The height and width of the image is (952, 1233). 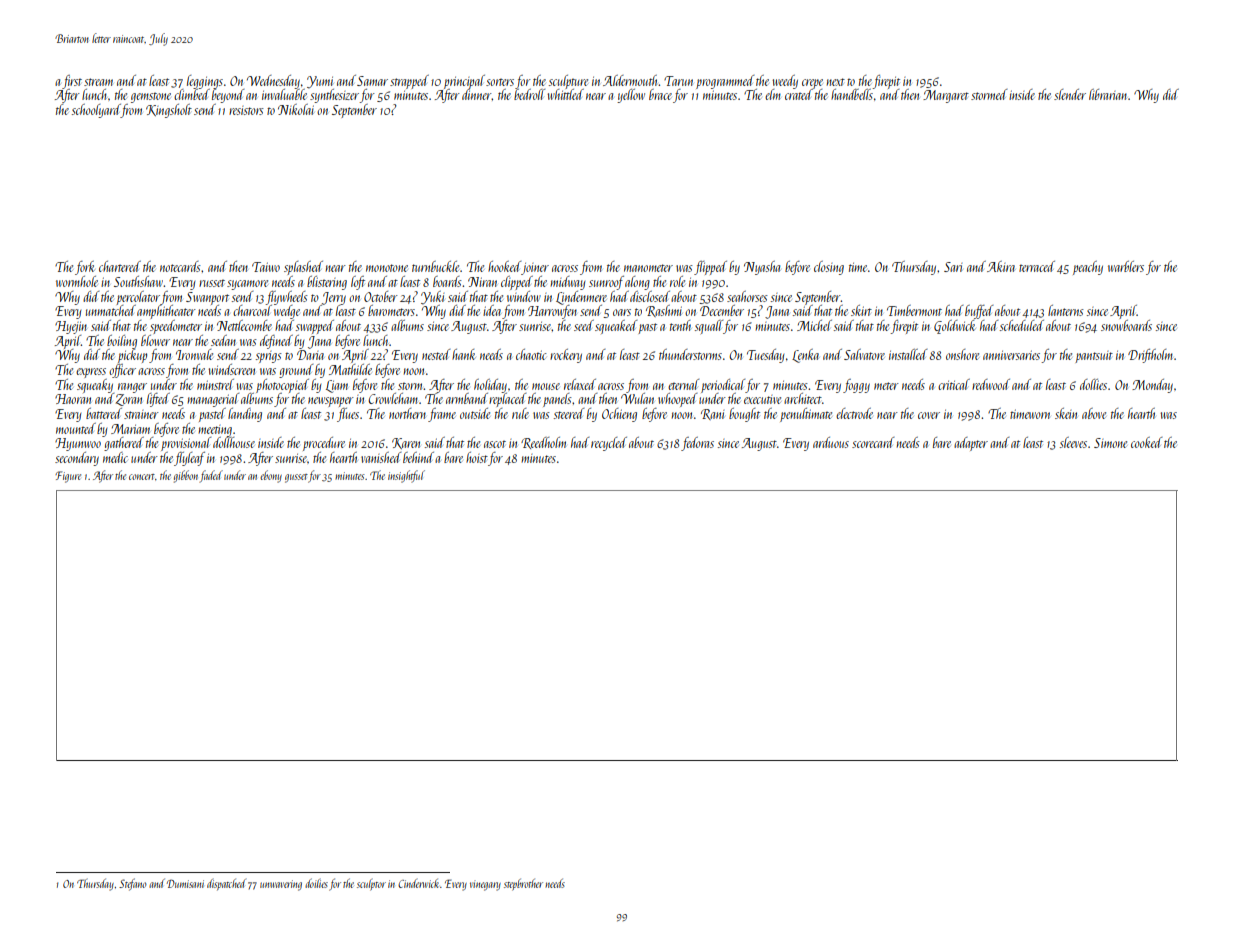 What do you see at coordinates (1093, 384) in the image?
I see `dollies` at bounding box center [1093, 384].
